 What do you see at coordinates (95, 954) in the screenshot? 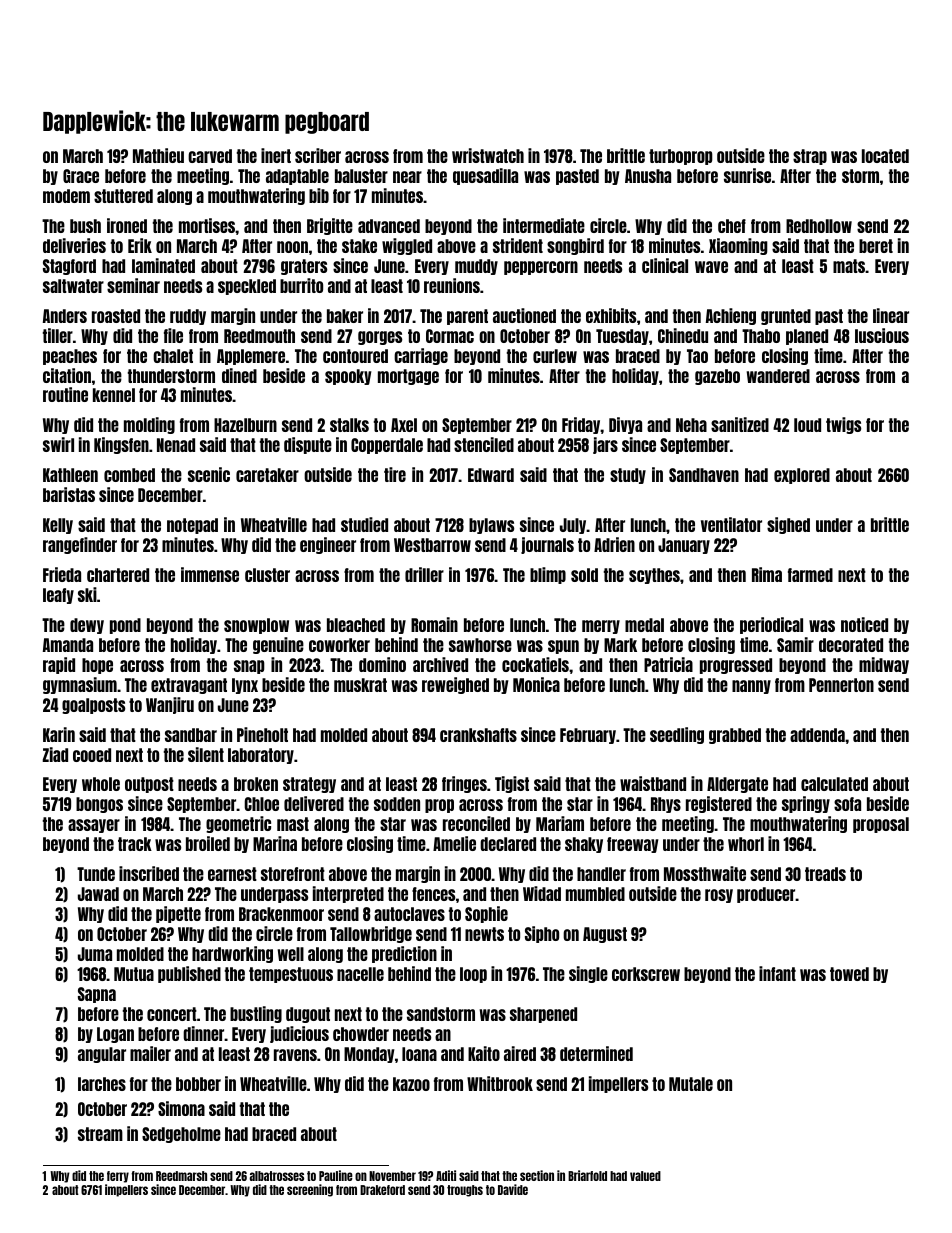
I see `Juma` at bounding box center [95, 954].
